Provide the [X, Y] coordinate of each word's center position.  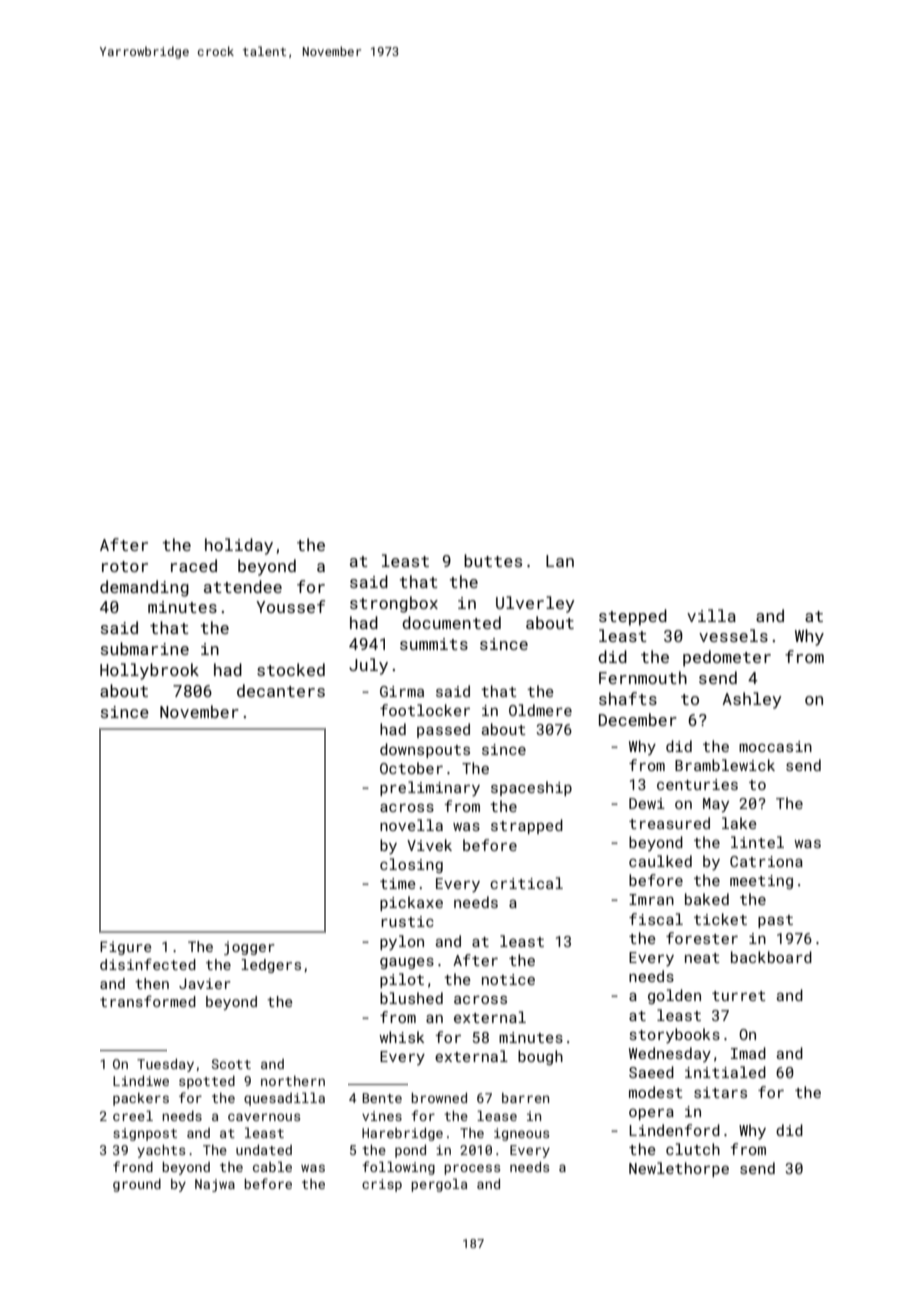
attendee [243, 586]
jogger [249, 948]
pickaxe [411, 903]
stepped [633, 617]
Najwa [215, 1185]
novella [411, 825]
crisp [382, 1185]
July [368, 666]
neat [702, 958]
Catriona [766, 861]
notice [508, 979]
